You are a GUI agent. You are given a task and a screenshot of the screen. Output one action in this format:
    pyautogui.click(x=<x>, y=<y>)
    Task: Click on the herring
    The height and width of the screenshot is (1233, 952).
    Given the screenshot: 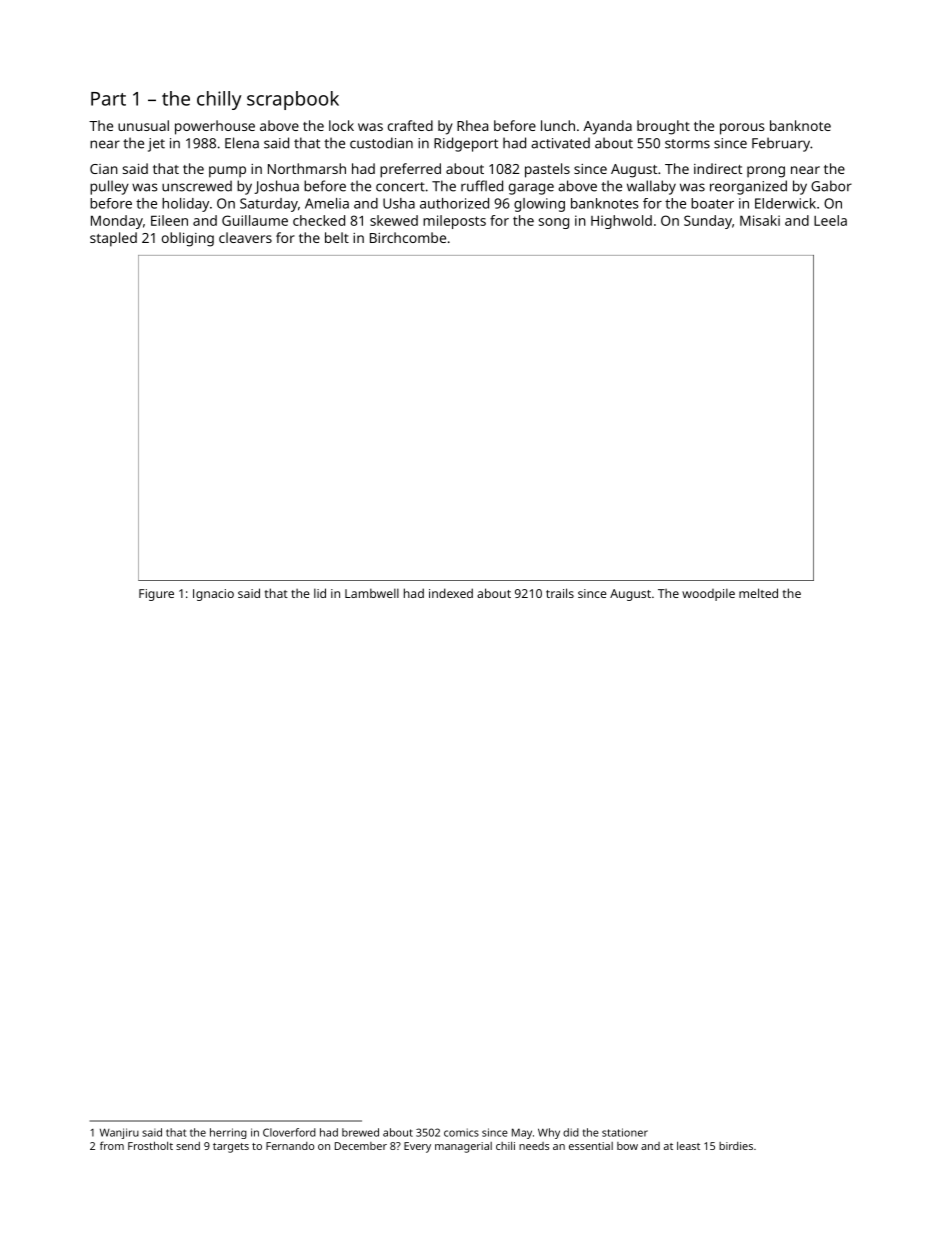 What is the action you would take?
    pyautogui.click(x=228, y=1133)
